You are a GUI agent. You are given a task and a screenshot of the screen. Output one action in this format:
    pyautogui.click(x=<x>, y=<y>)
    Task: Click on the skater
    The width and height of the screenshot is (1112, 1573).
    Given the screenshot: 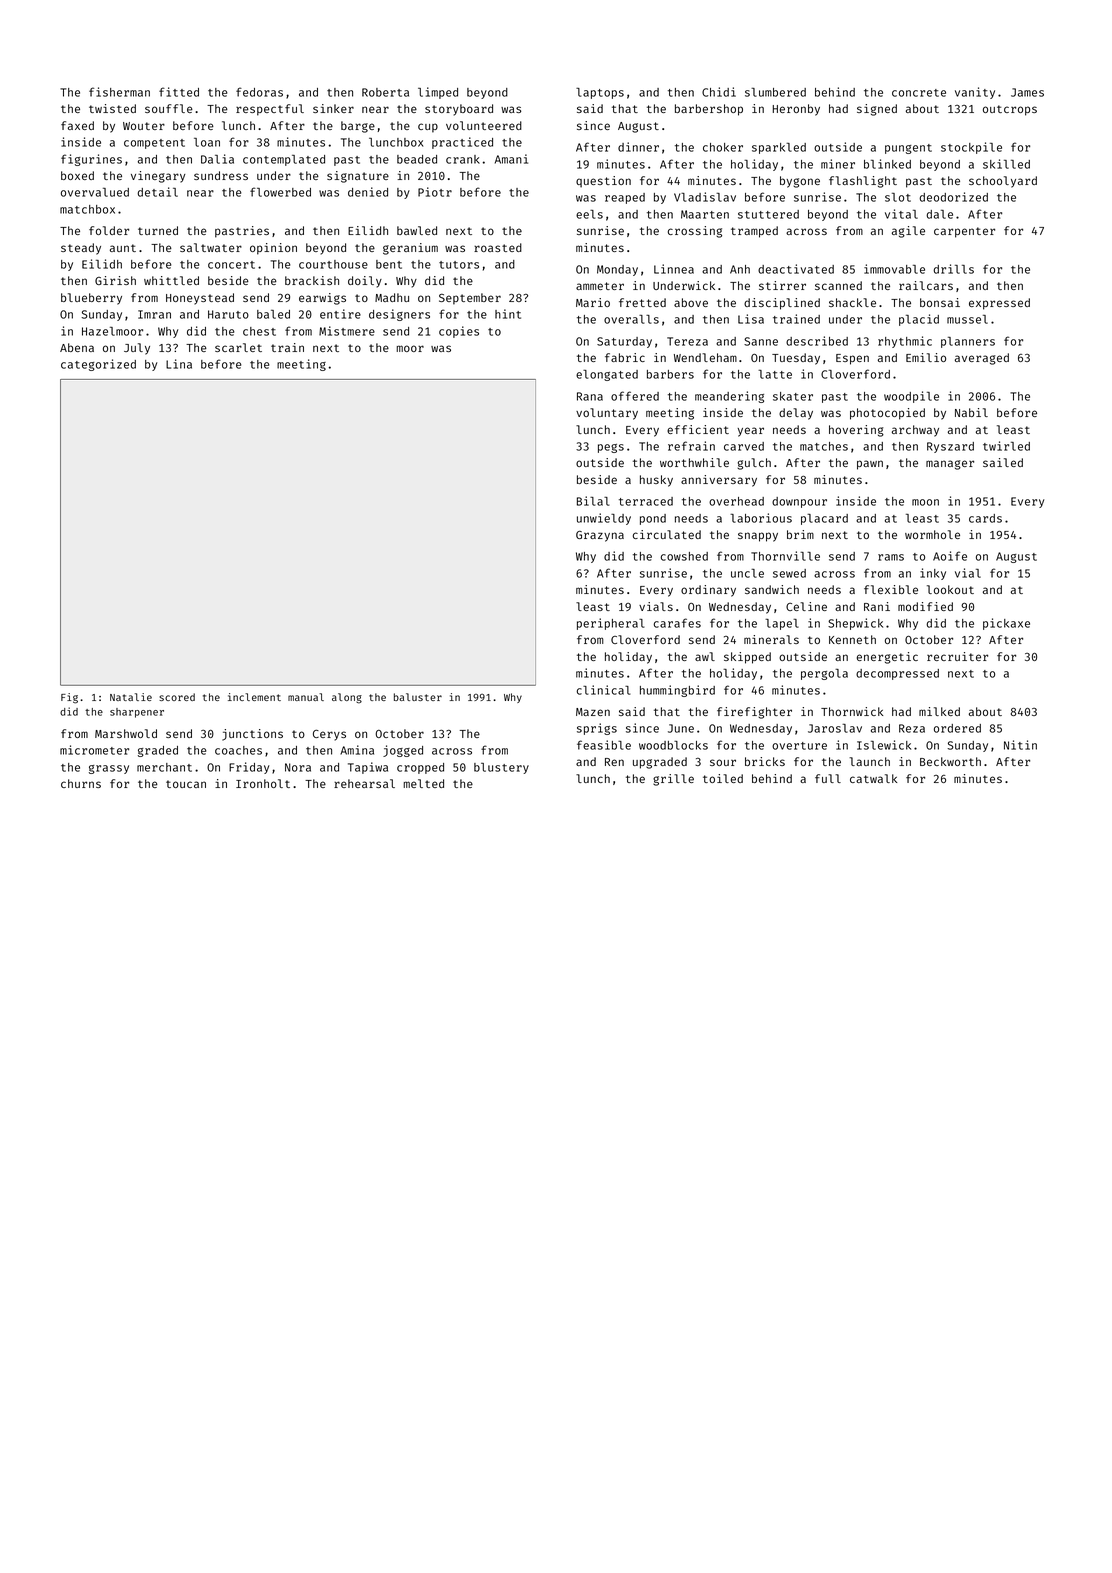 What is the action you would take?
    pyautogui.click(x=793, y=396)
